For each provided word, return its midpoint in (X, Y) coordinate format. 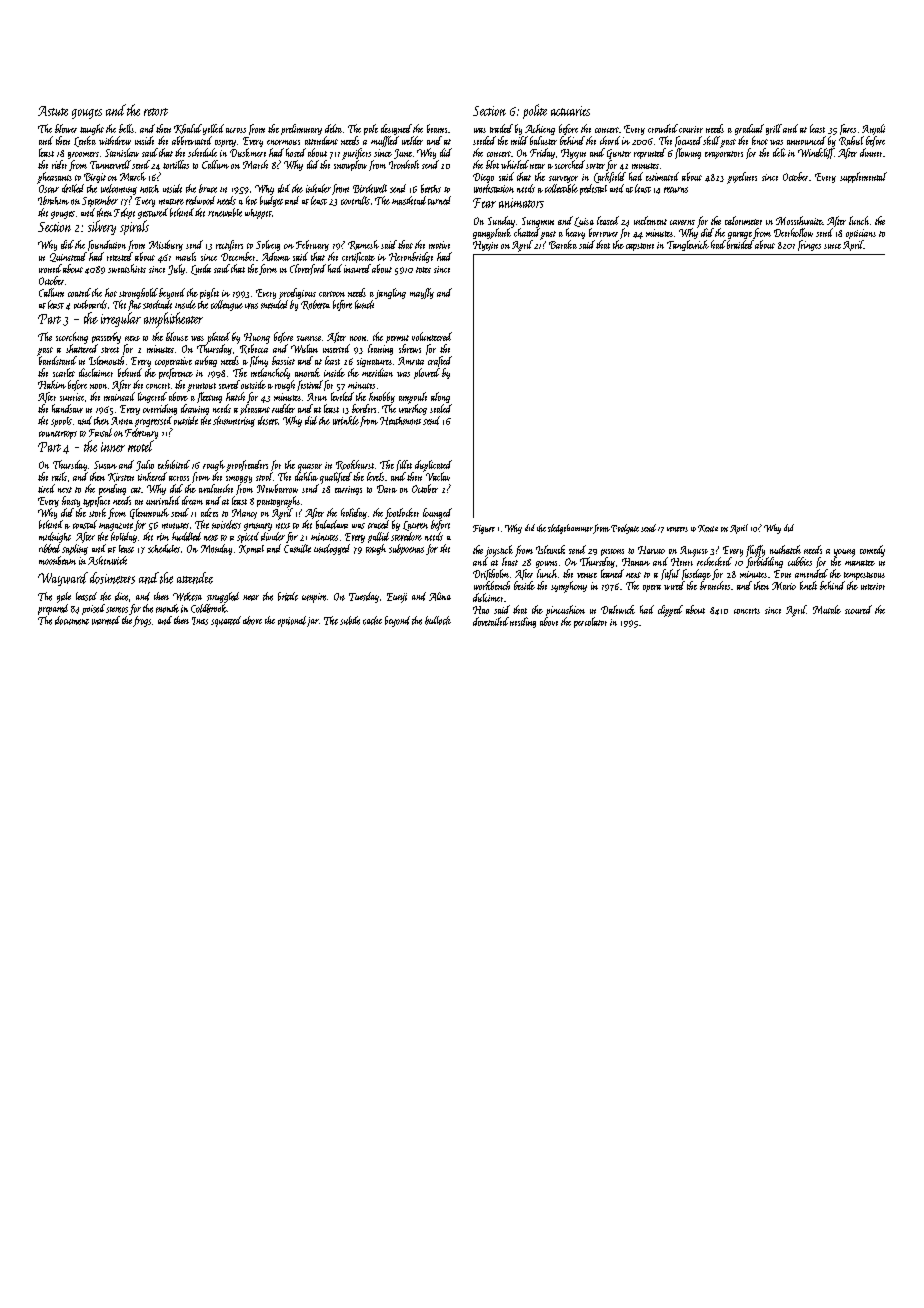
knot (760, 140)
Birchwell (370, 188)
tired (46, 488)
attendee (195, 578)
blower (66, 128)
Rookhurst (355, 465)
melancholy (270, 373)
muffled (385, 141)
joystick (499, 551)
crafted (440, 361)
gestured (153, 213)
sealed (441, 408)
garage (740, 235)
